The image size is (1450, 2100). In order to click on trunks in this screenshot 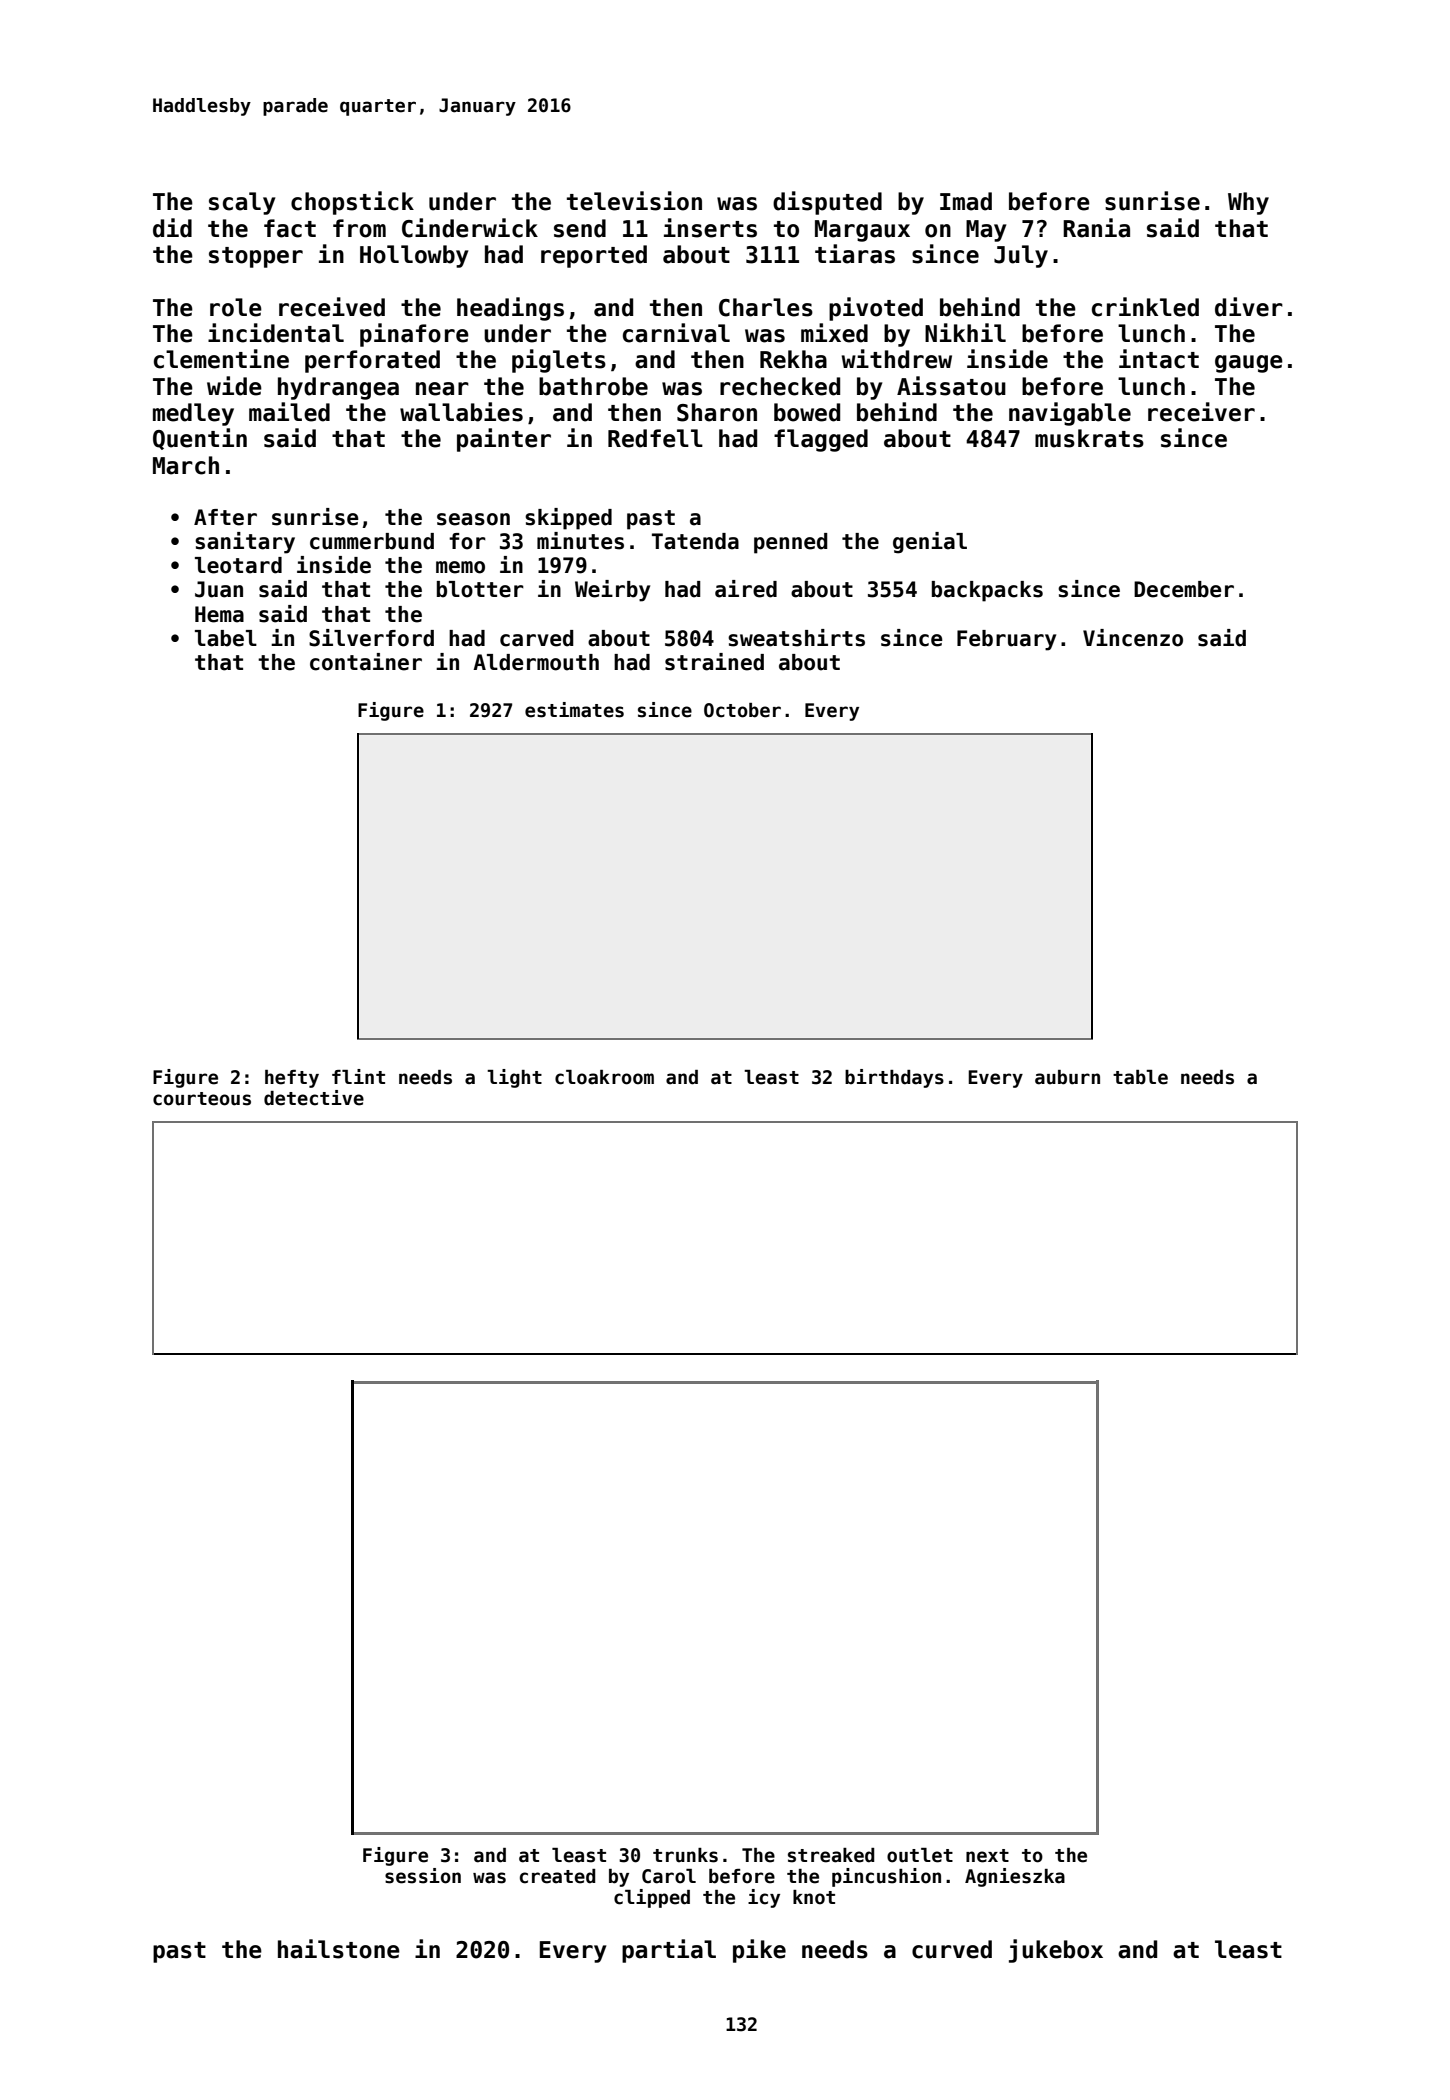, I will do `click(685, 1855)`.
